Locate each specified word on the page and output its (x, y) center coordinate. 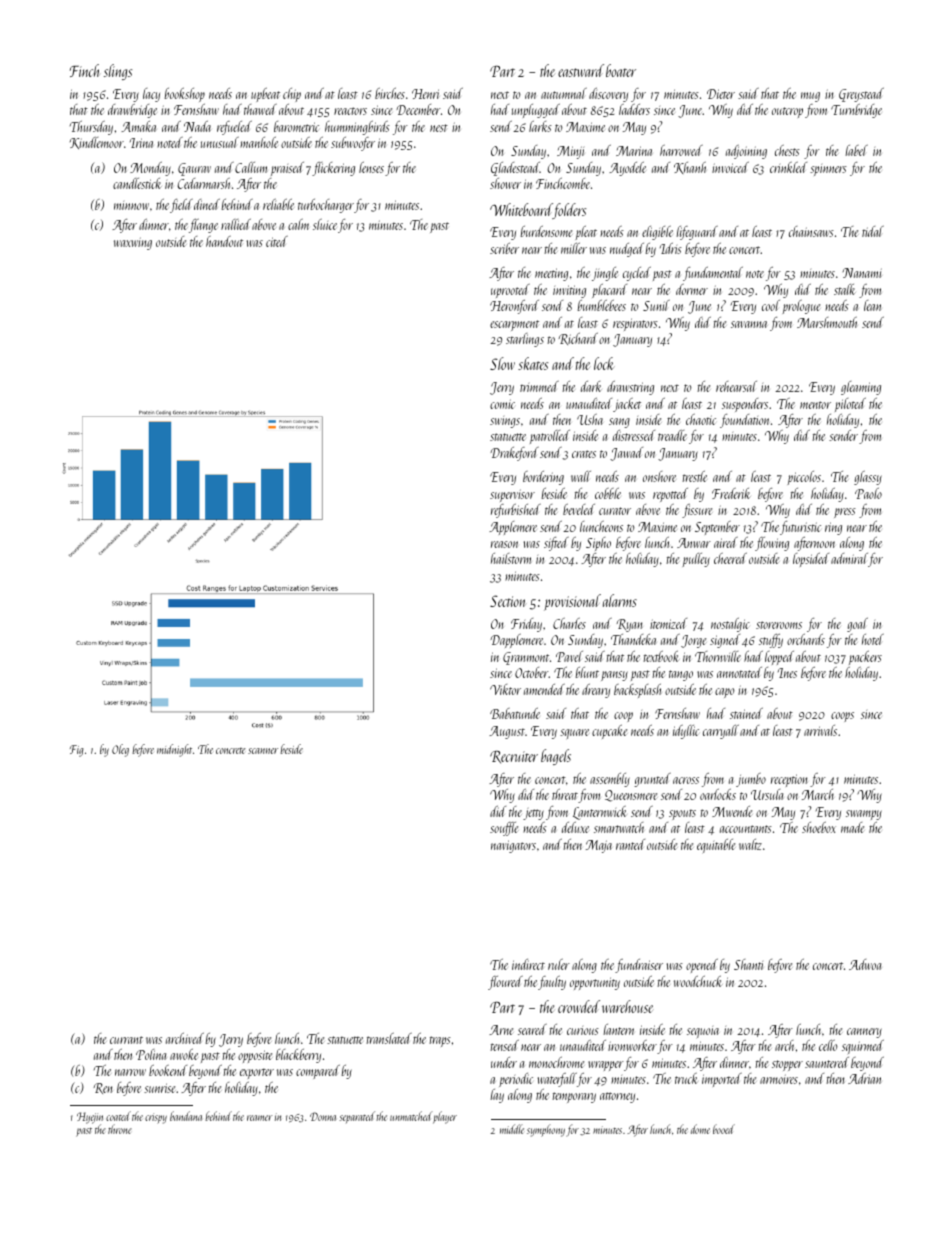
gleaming (861, 388)
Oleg (120, 750)
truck (686, 1078)
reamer (259, 1118)
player (445, 1117)
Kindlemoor (97, 143)
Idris (671, 248)
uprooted (510, 291)
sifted (556, 544)
